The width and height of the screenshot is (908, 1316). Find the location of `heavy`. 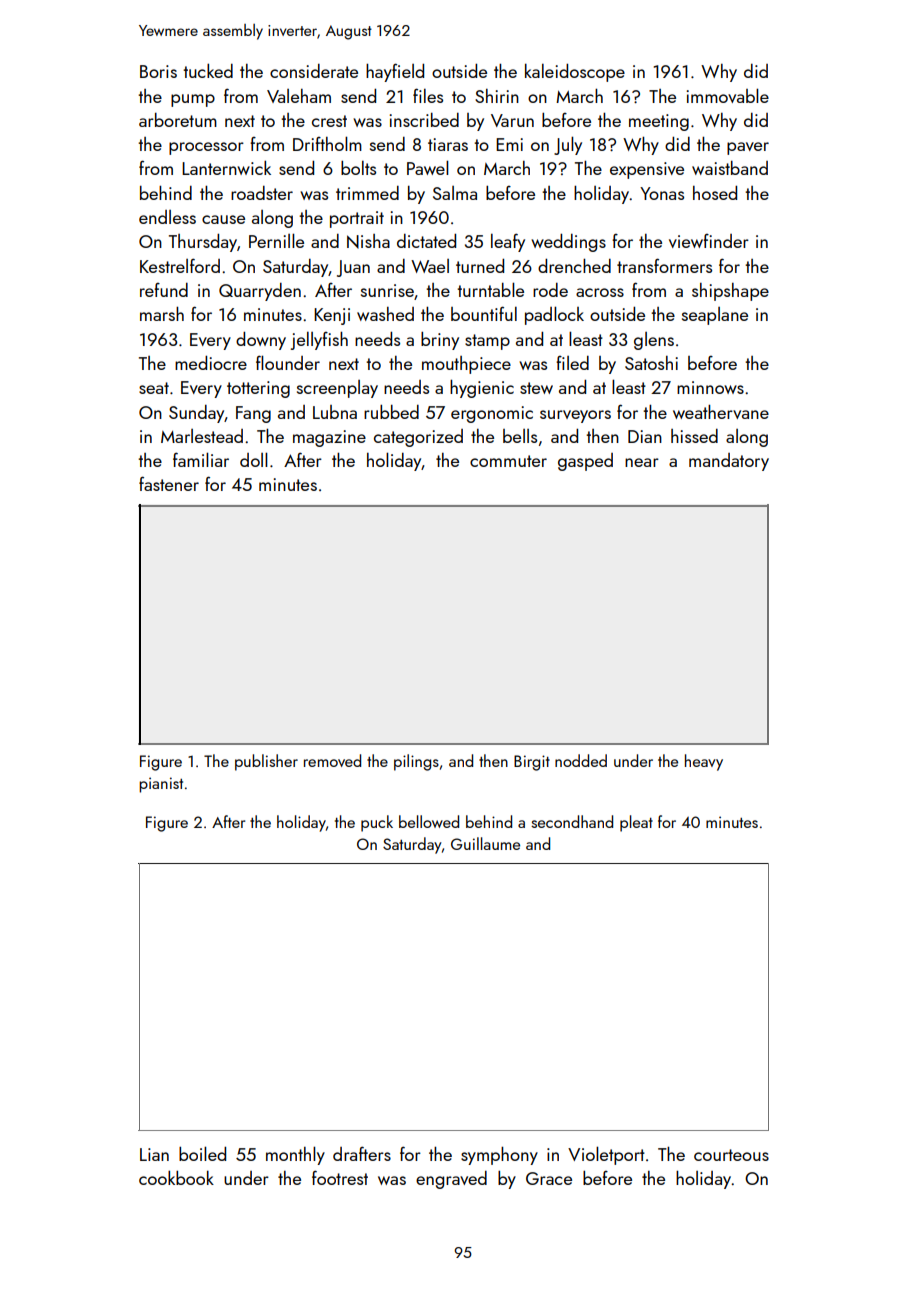

heavy is located at coordinates (704, 762).
